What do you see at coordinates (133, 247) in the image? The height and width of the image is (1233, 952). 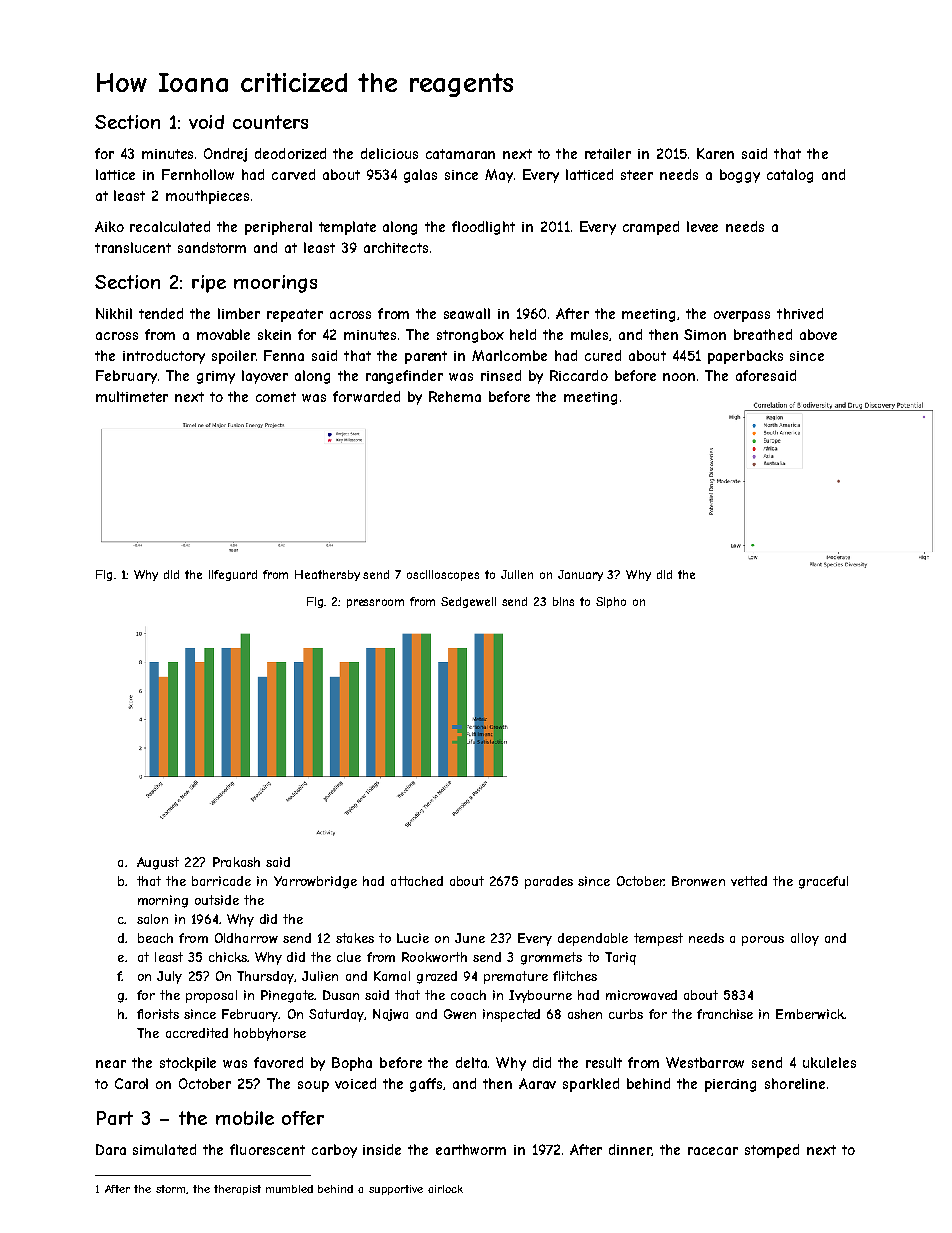 I see `translucent` at bounding box center [133, 247].
